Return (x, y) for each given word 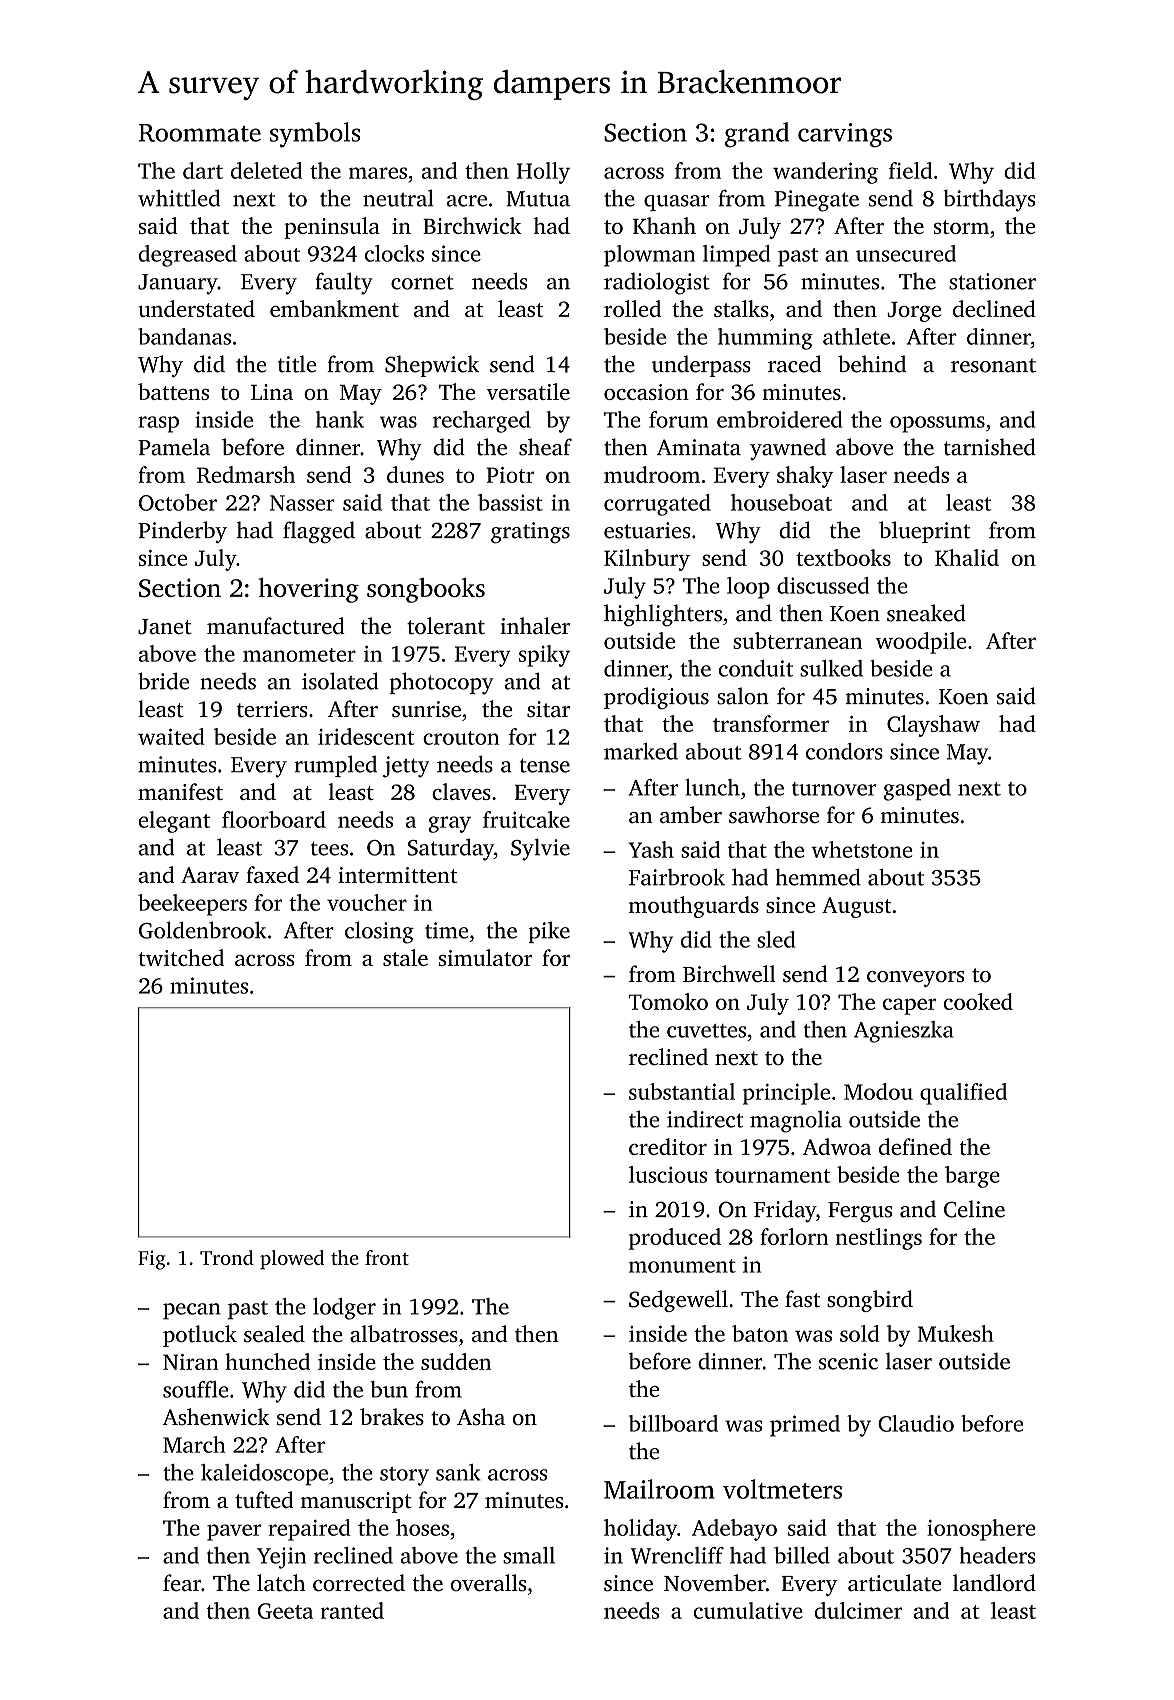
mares (378, 173)
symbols (315, 135)
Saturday (450, 849)
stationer (992, 281)
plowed (292, 1260)
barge (972, 1177)
